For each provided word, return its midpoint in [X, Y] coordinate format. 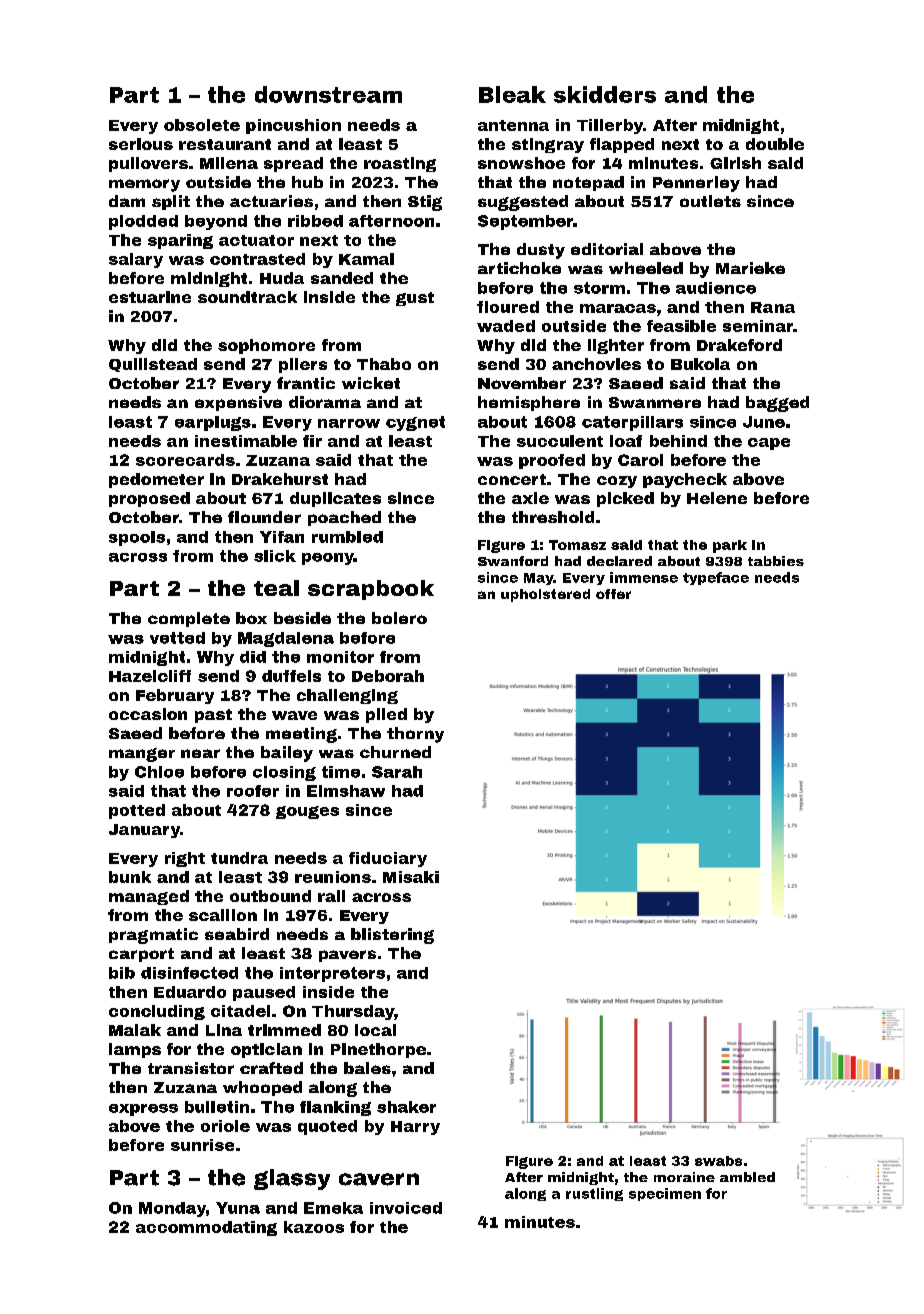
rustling [594, 1194]
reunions [333, 877]
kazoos [314, 1227]
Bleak [512, 94]
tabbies [776, 561]
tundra [239, 858]
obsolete [202, 125]
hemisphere [529, 403]
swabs [718, 1161]
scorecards [185, 460]
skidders [605, 94]
